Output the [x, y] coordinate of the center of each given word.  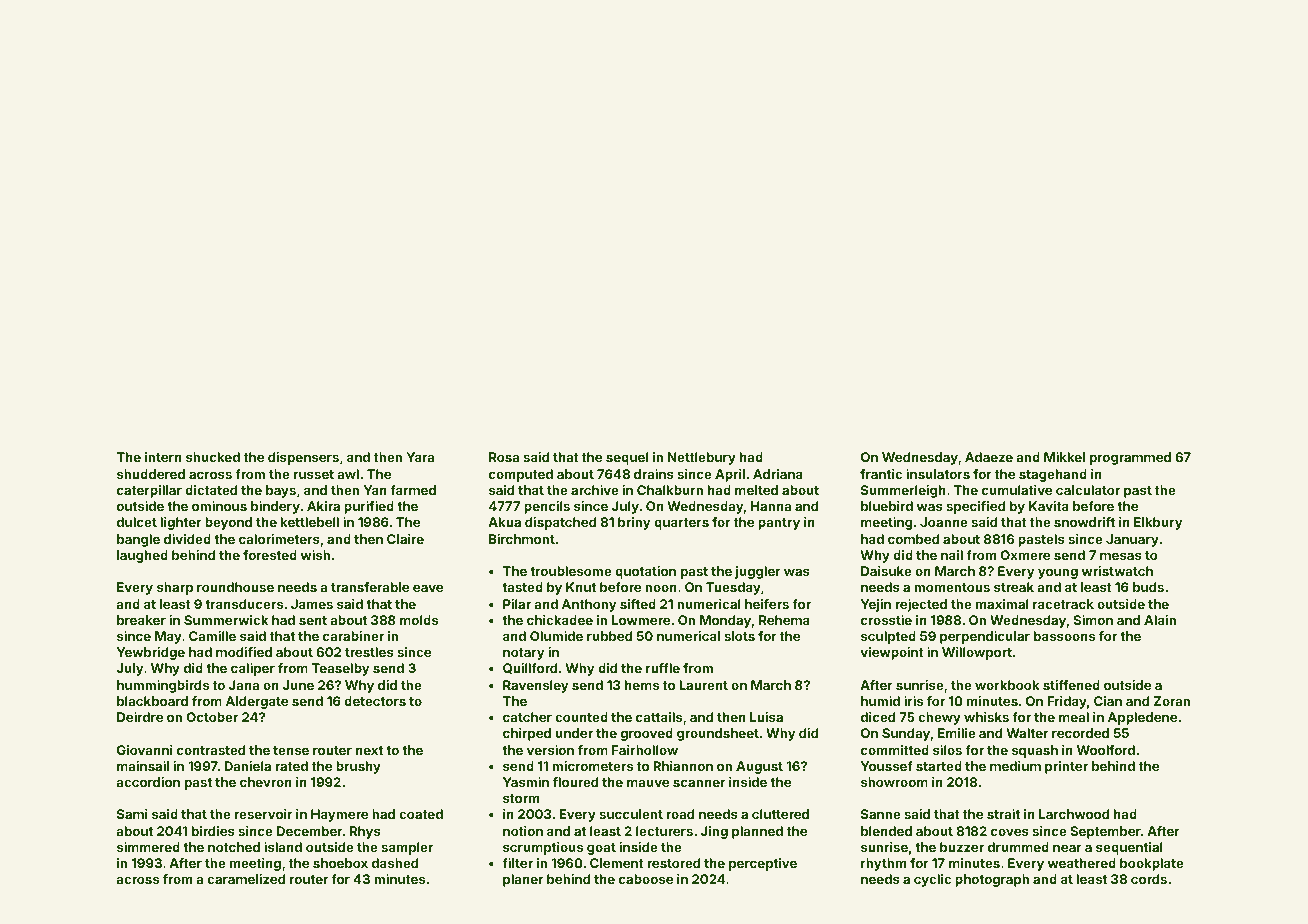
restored [673, 863]
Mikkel [1064, 457]
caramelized [246, 879]
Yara [420, 457]
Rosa [504, 457]
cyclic [932, 880]
